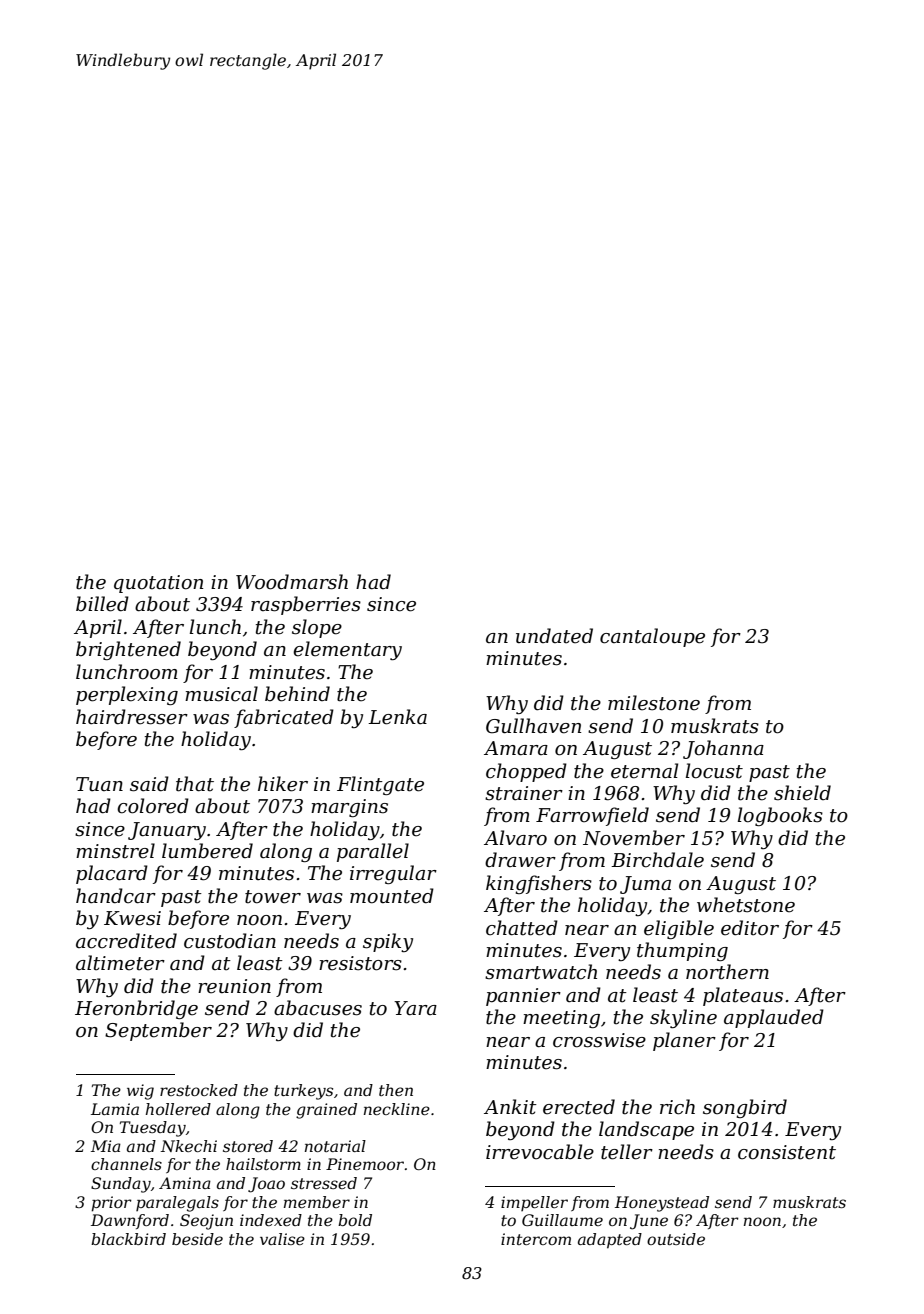 The height and width of the screenshot is (1314, 924). What do you see at coordinates (188, 1146) in the screenshot?
I see `Nkechi` at bounding box center [188, 1146].
